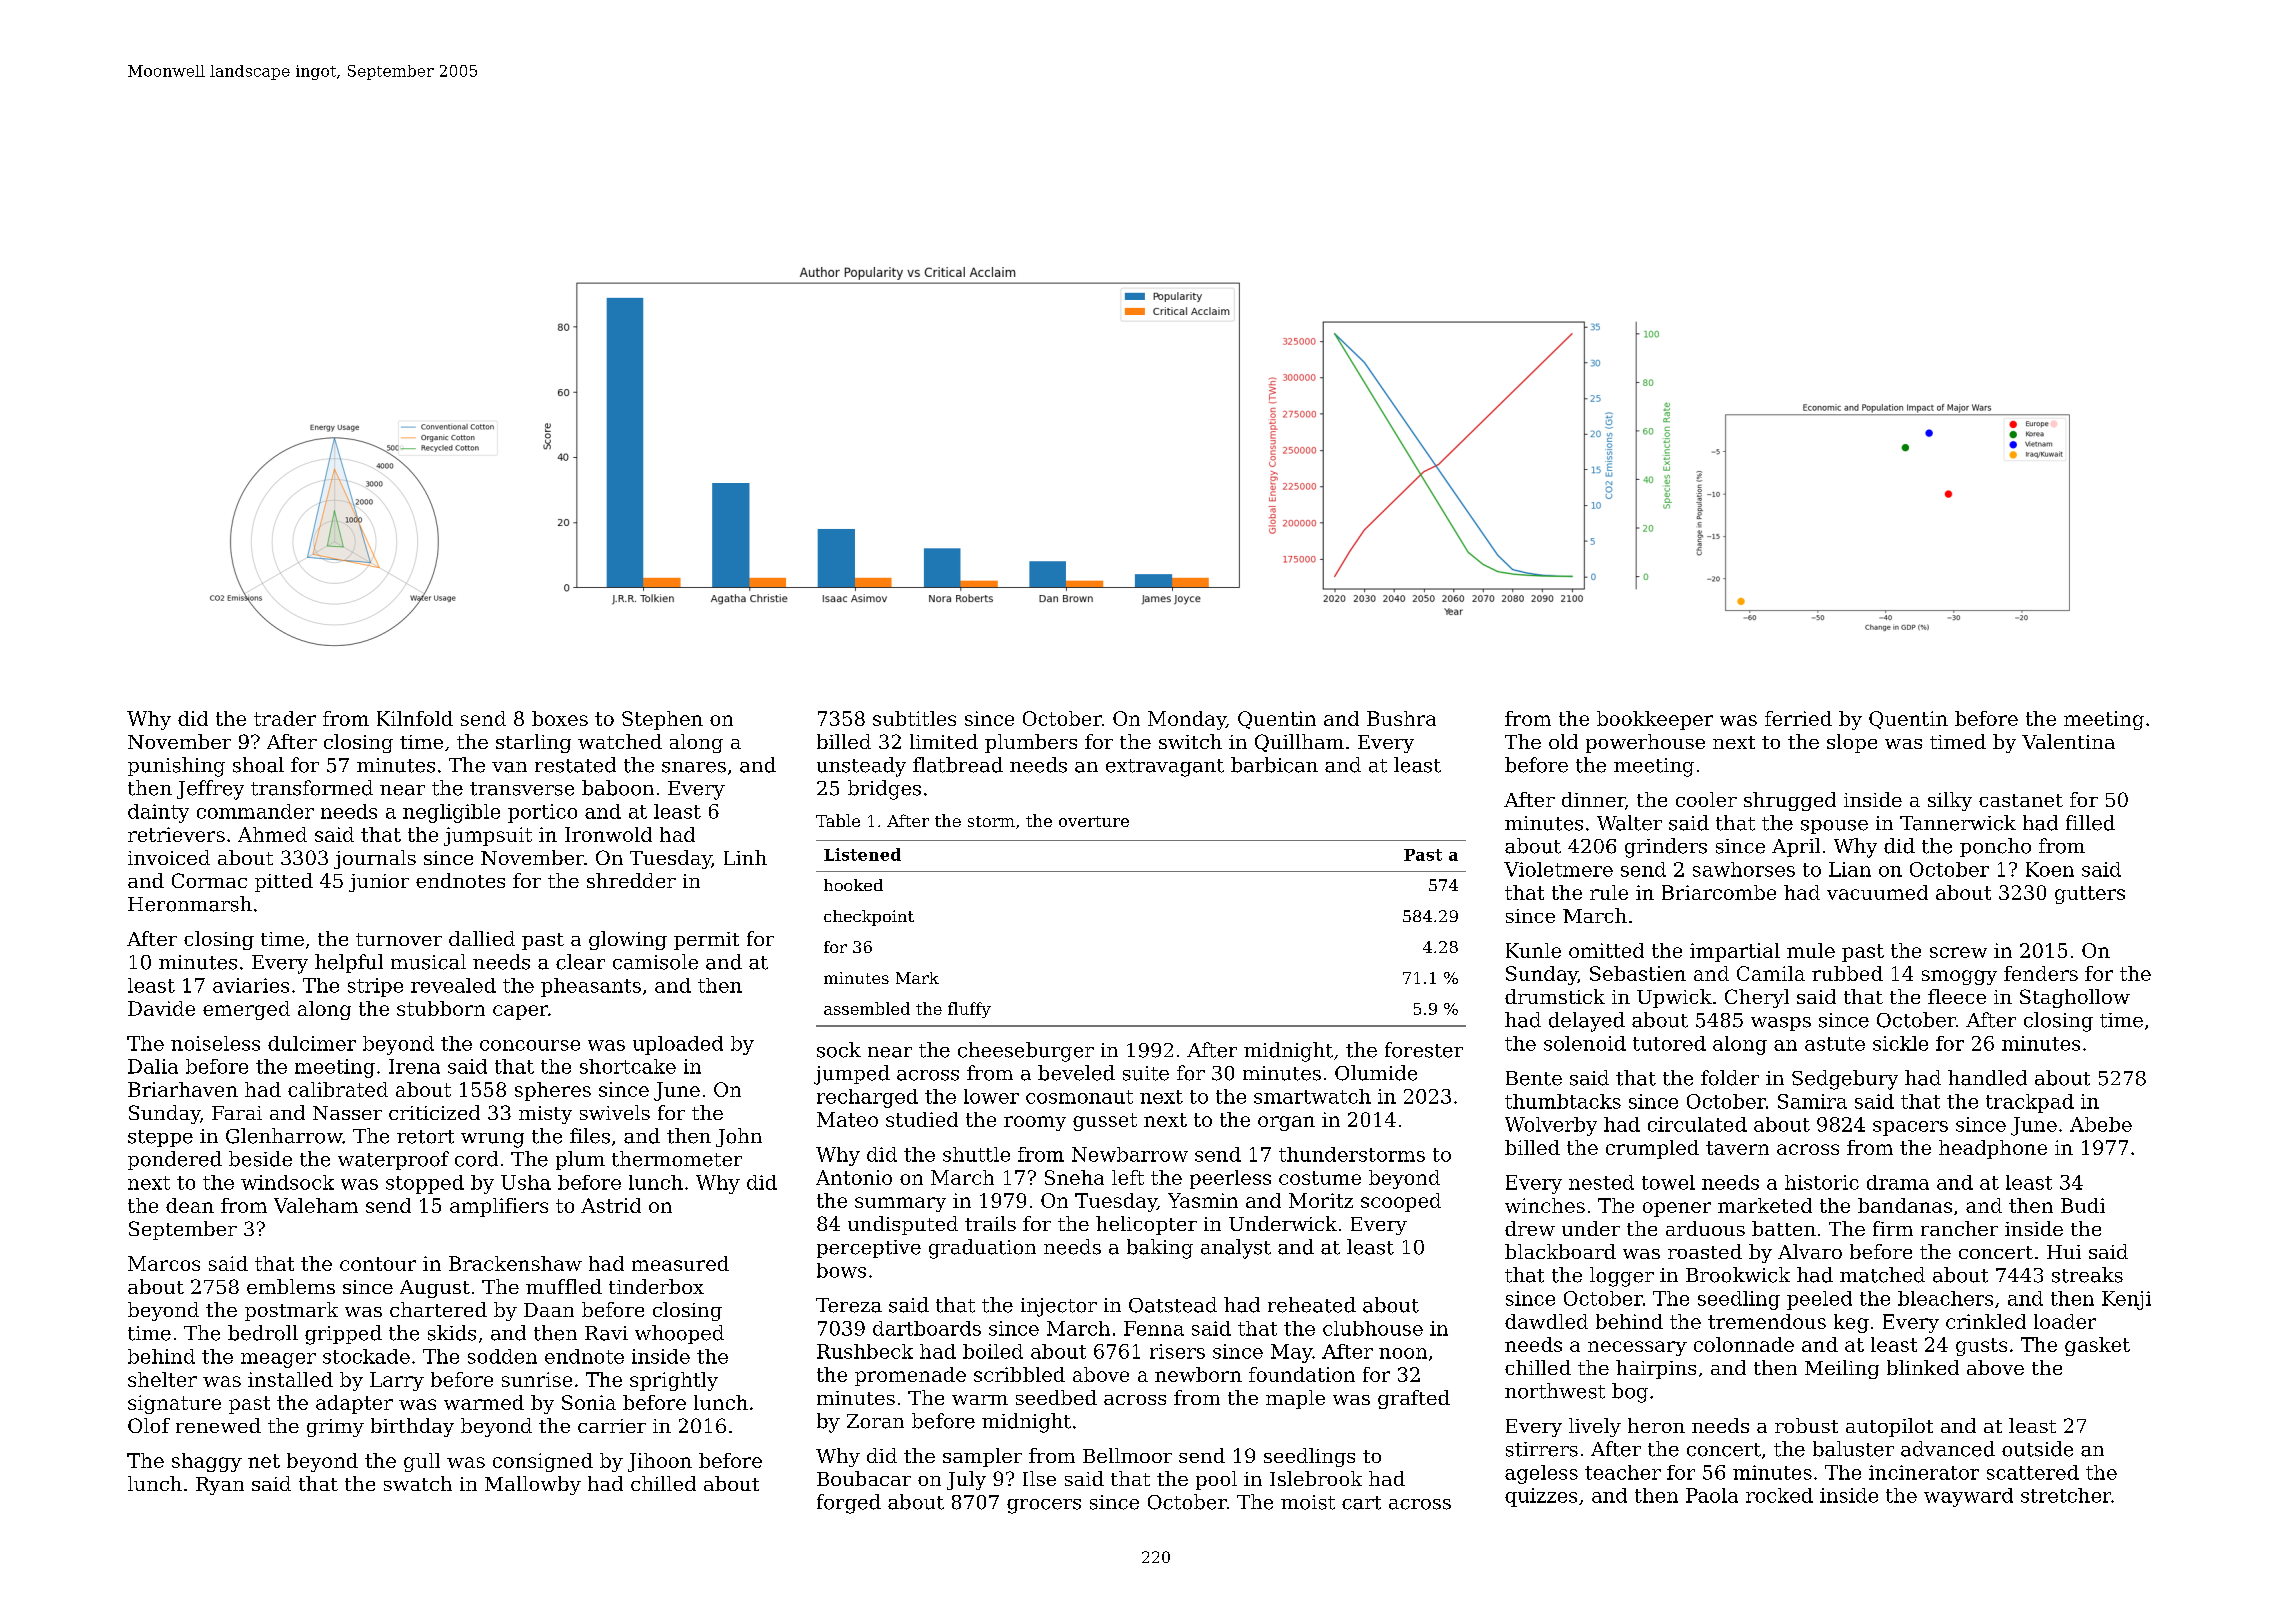 Image resolution: width=2282 pixels, height=1614 pixels. What do you see at coordinates (1160, 1249) in the screenshot?
I see `baking` at bounding box center [1160, 1249].
